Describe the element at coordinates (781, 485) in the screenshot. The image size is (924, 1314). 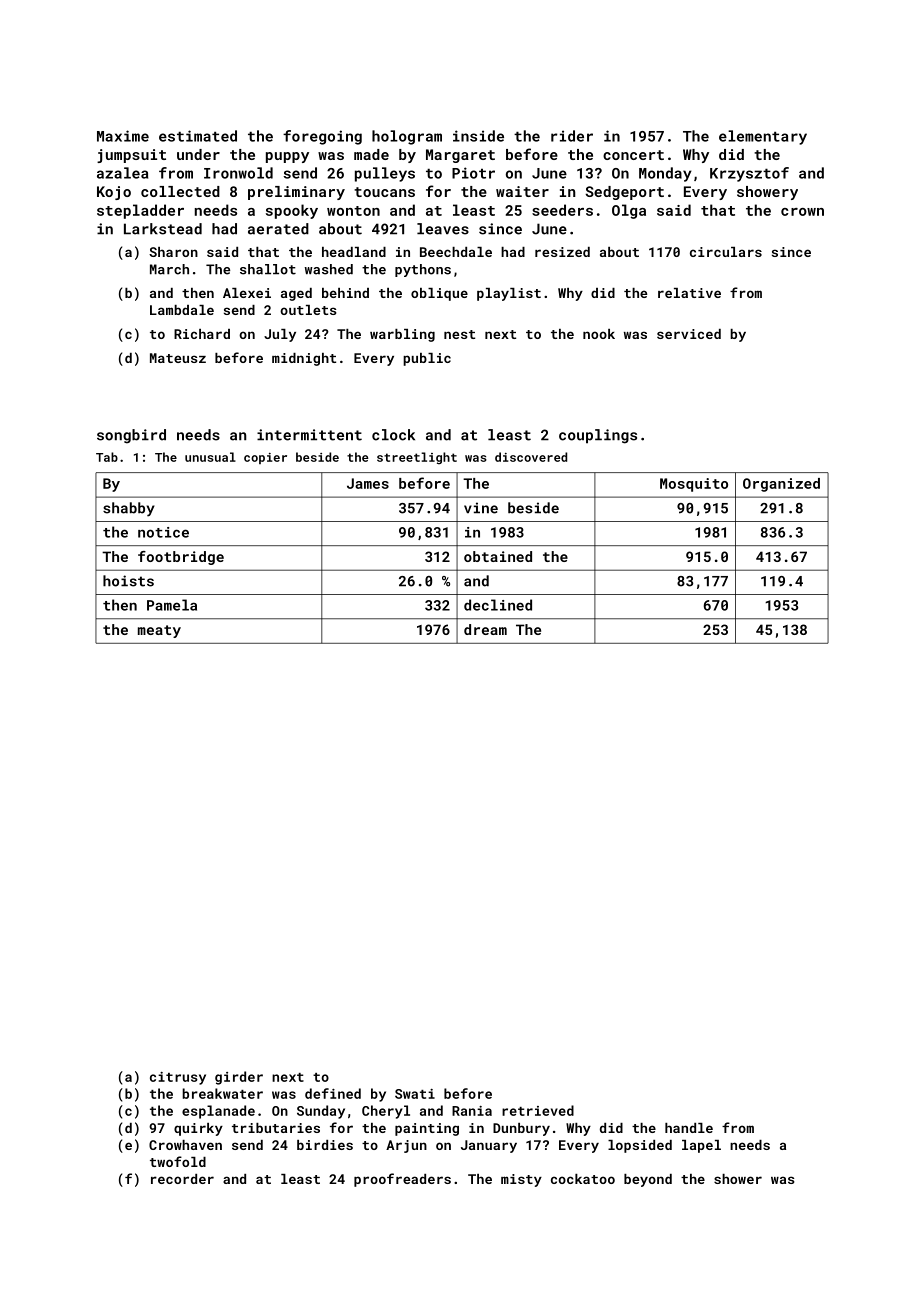
I see `Organized` at that location.
